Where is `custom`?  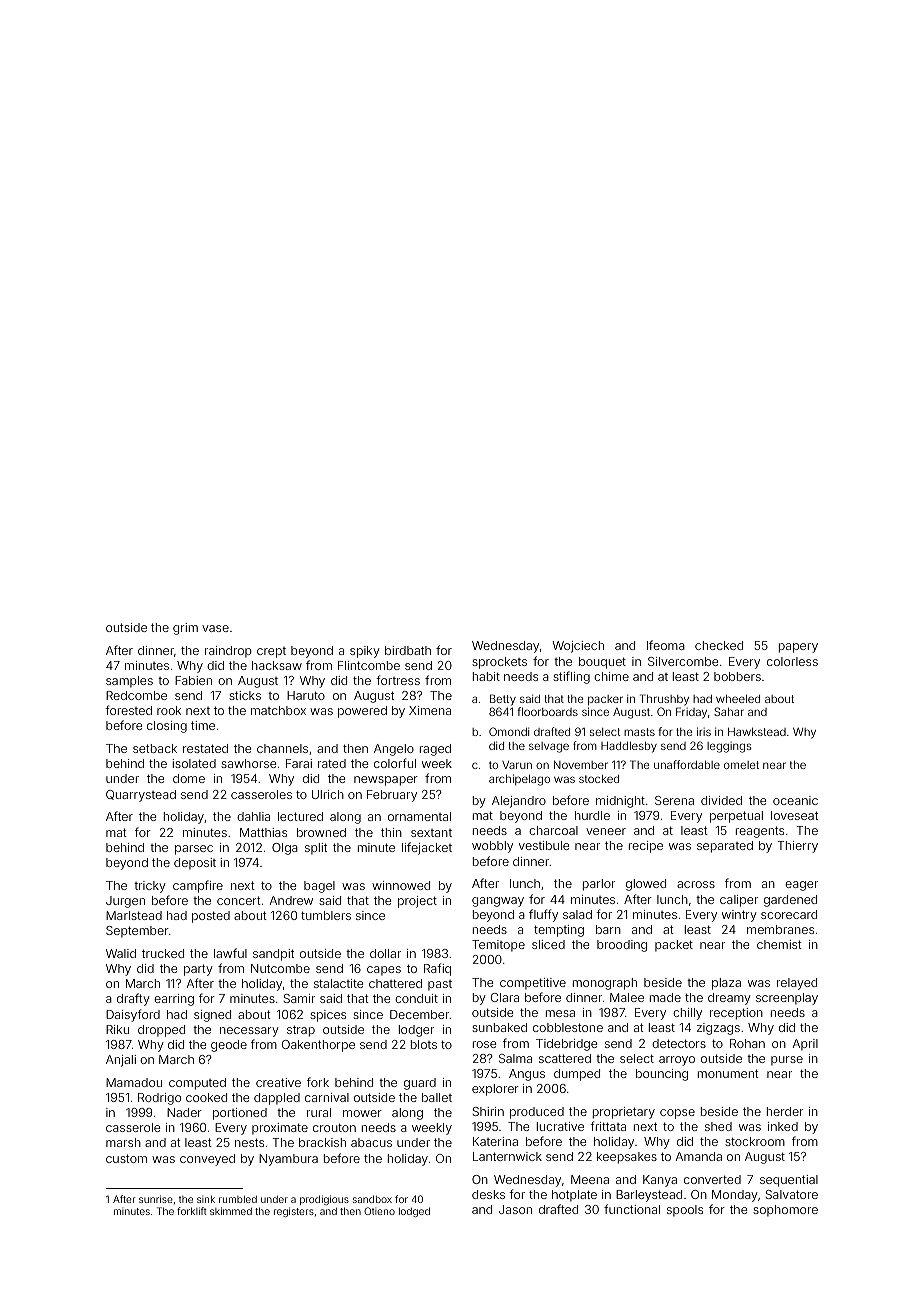 custom is located at coordinates (126, 1158).
